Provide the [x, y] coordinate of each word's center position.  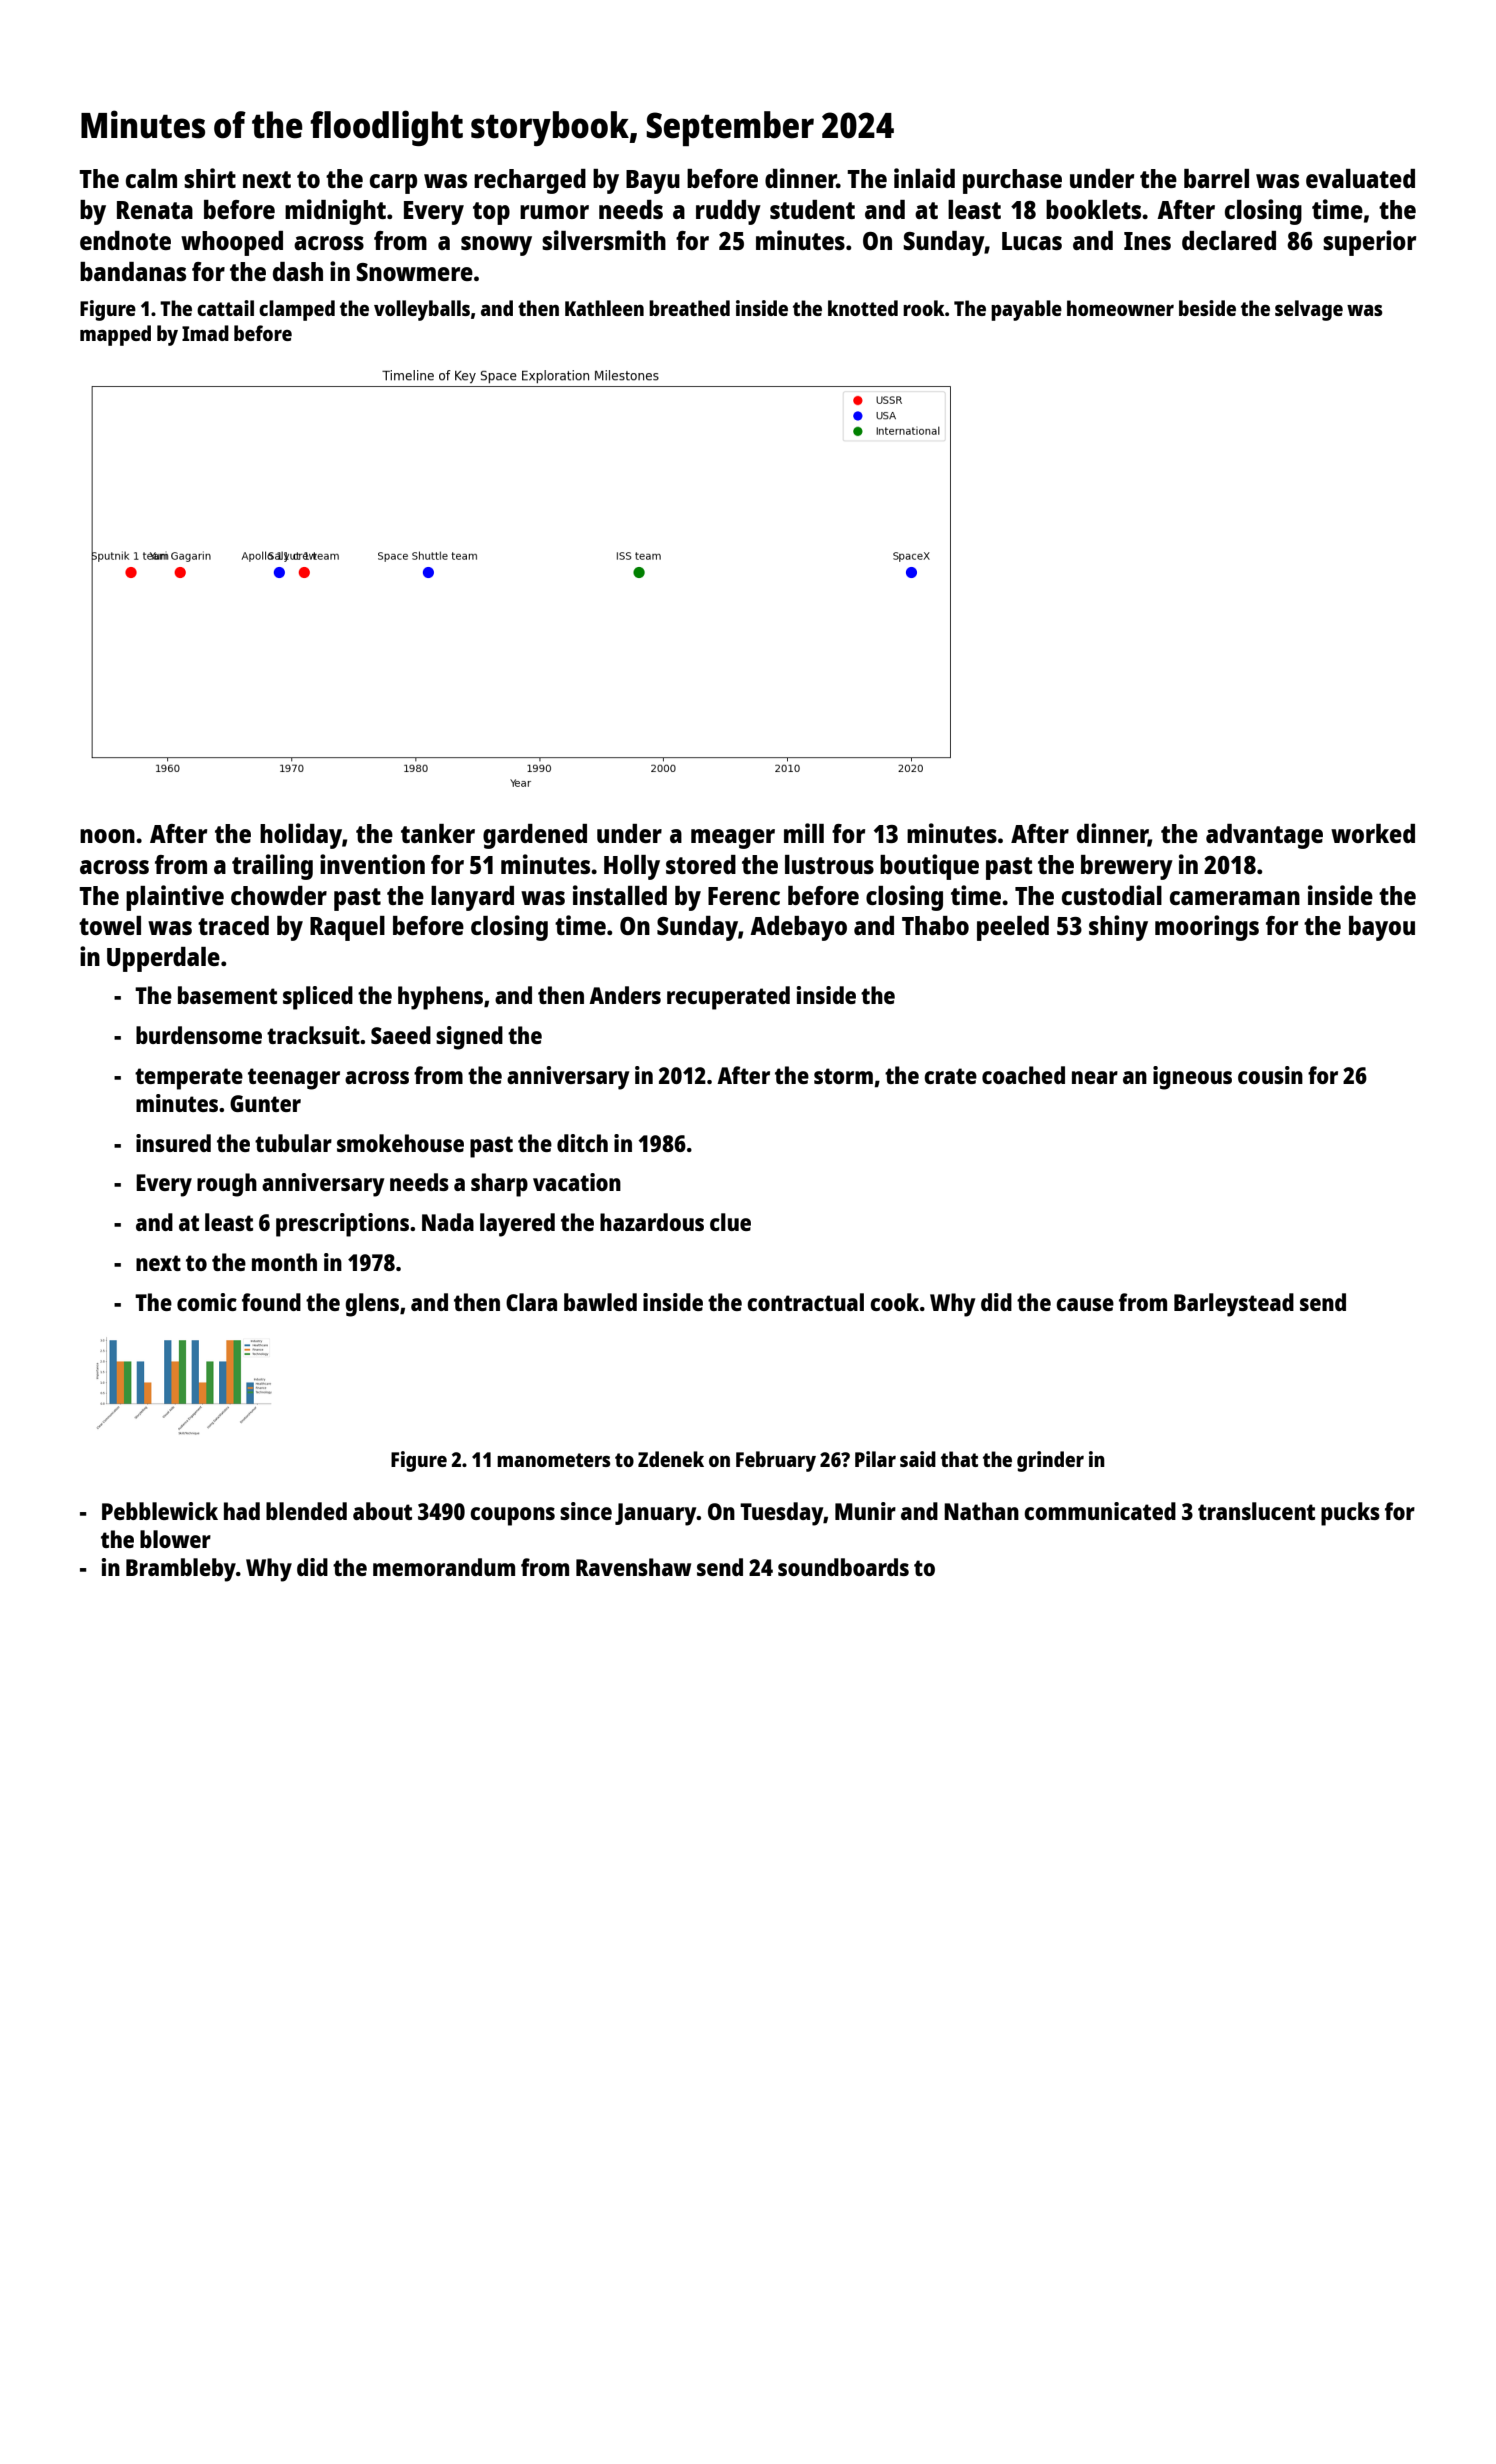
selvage [1309, 310]
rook [924, 308]
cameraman [1235, 898]
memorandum [444, 1567]
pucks [1350, 1514]
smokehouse [400, 1143]
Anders [625, 995]
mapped [115, 335]
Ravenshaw [633, 1567]
